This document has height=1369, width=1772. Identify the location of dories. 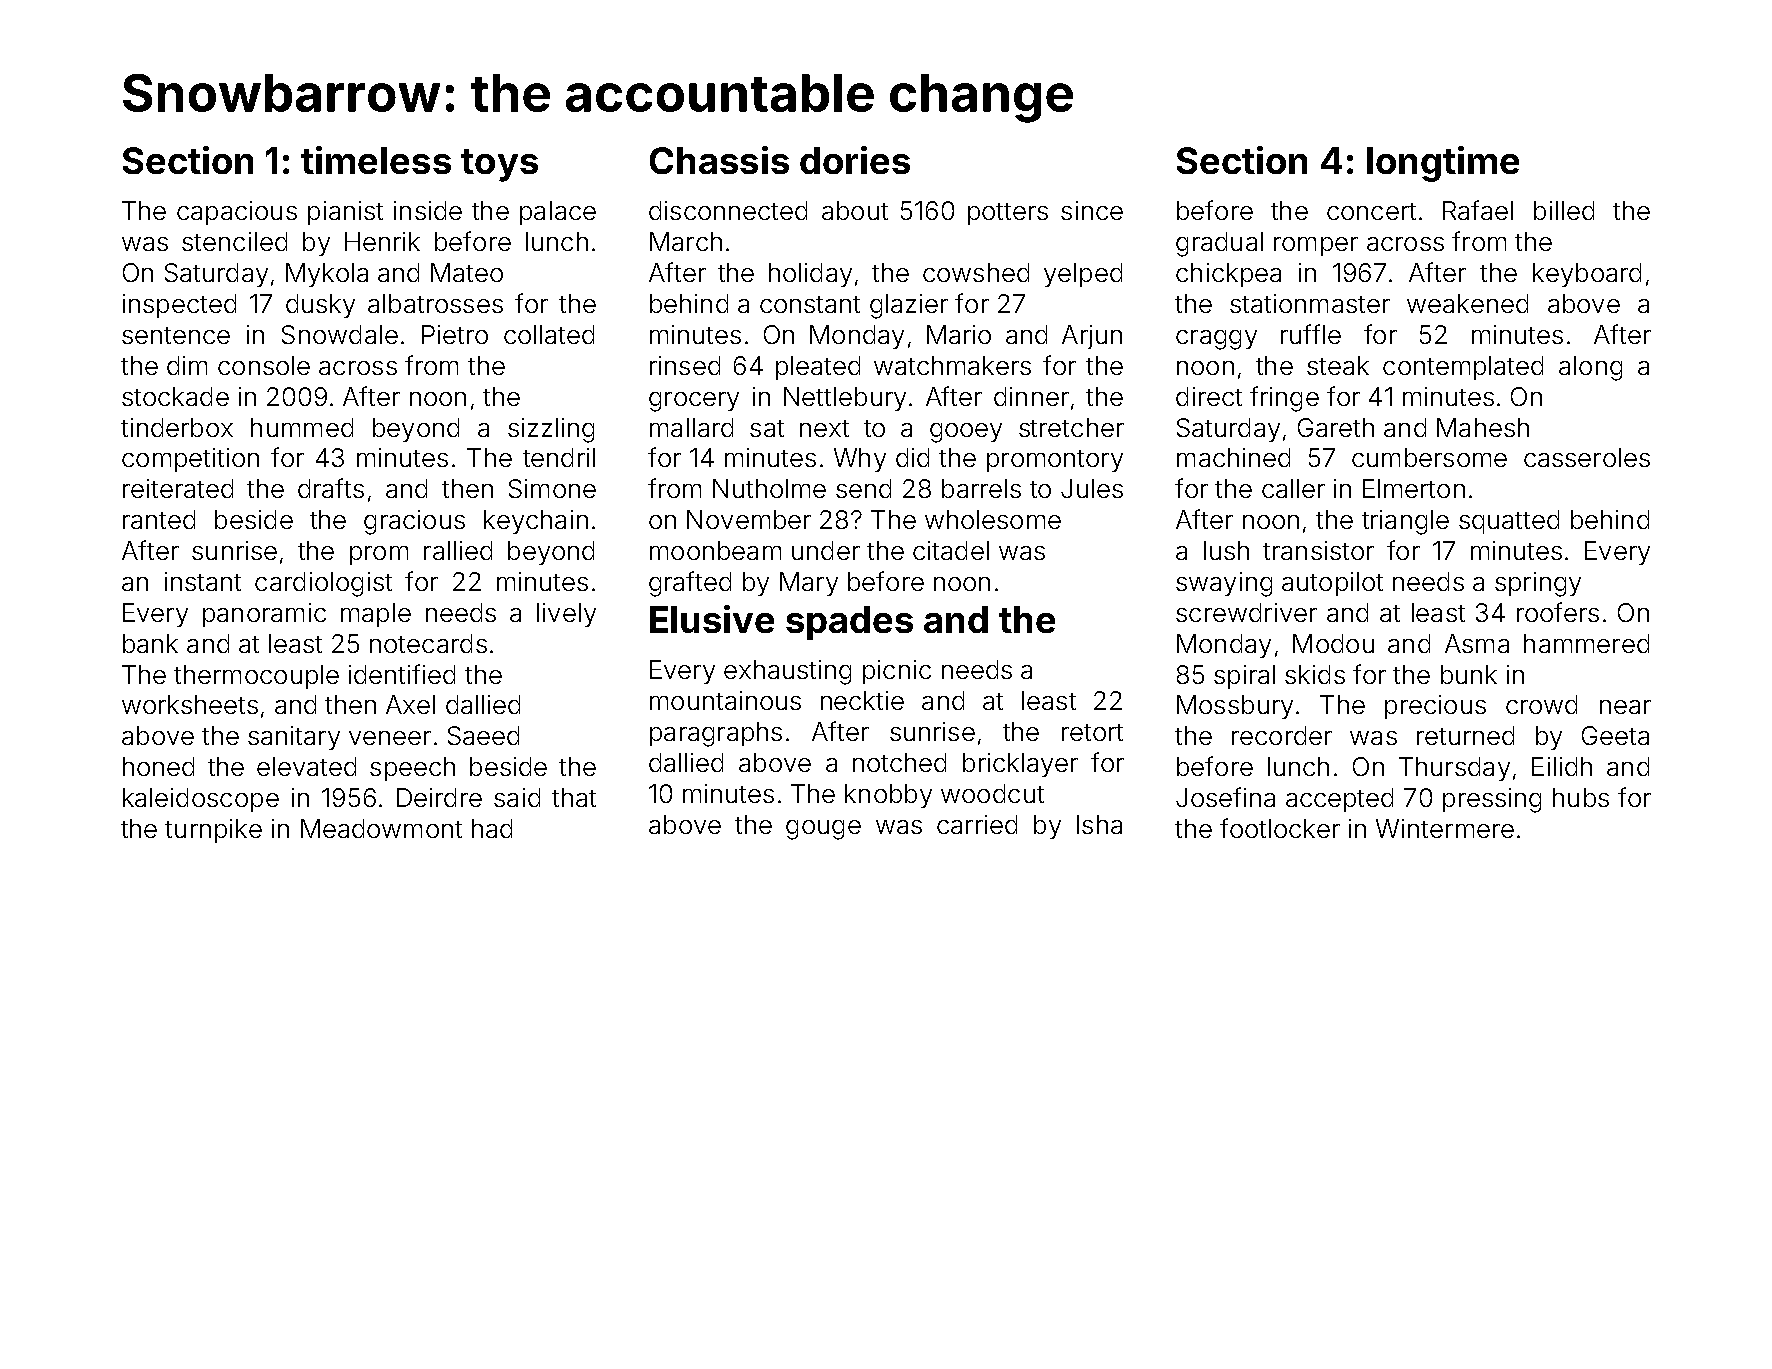
(855, 160).
